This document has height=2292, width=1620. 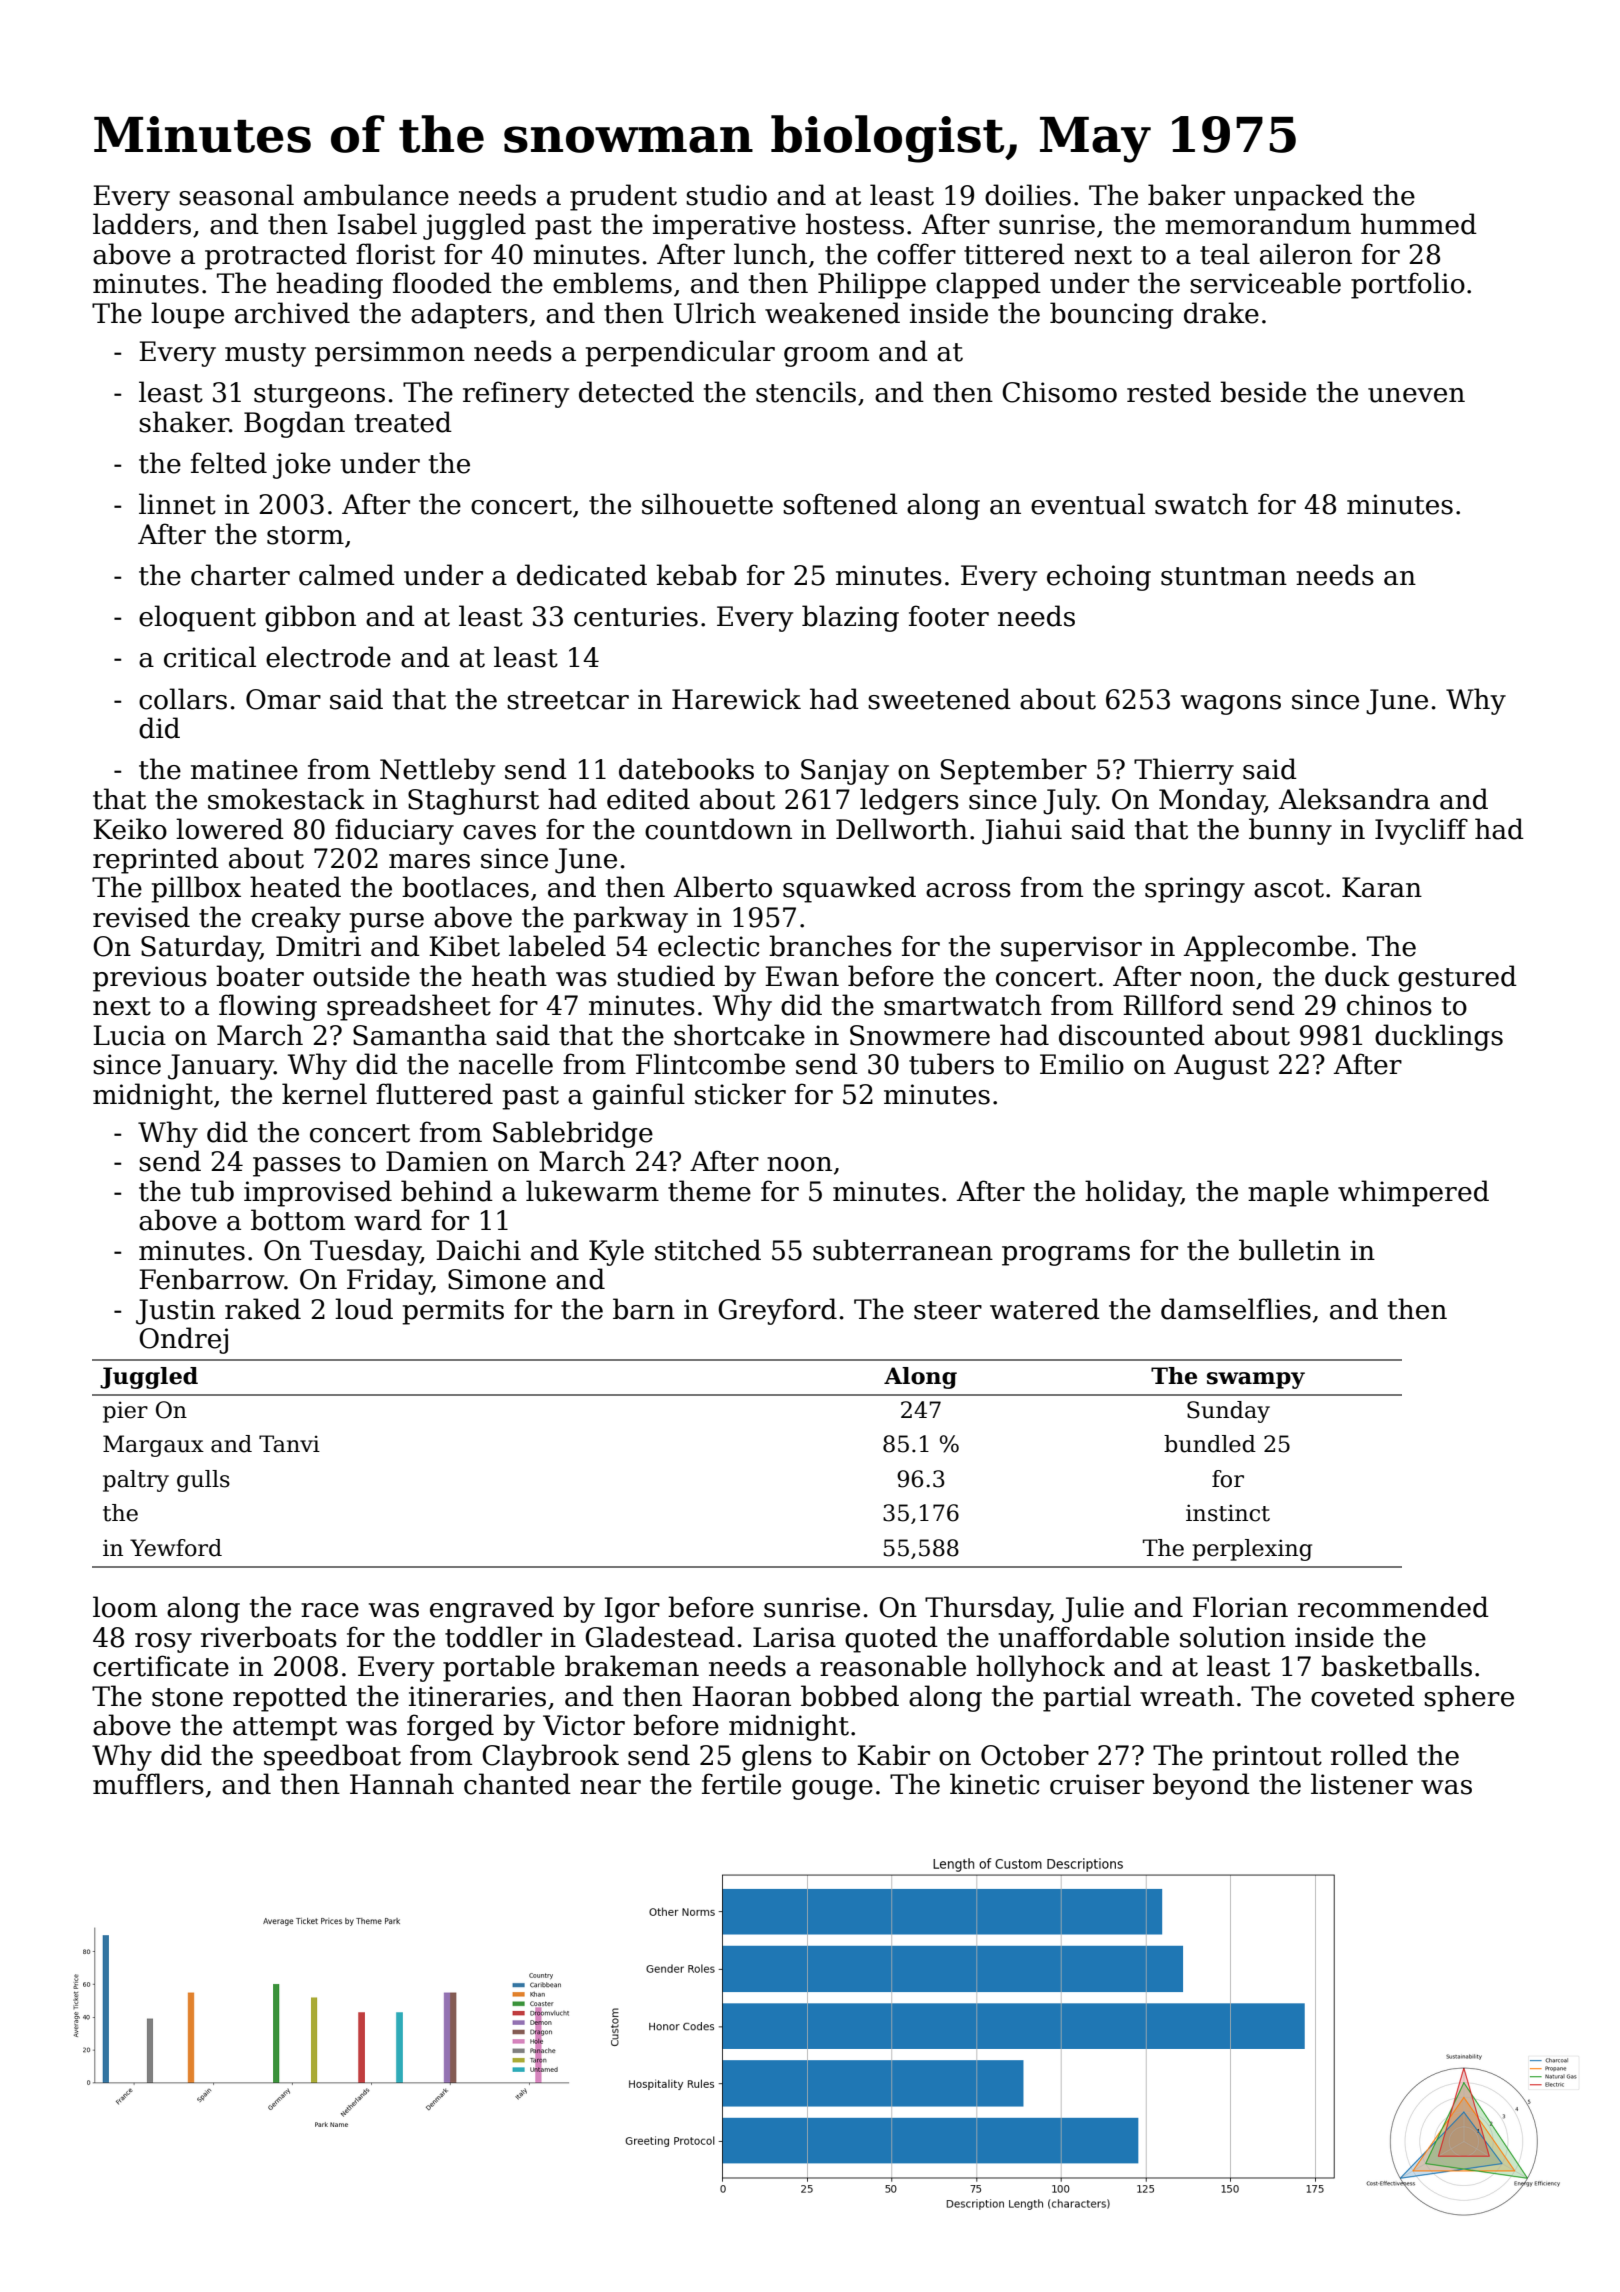 I want to click on steer, so click(x=948, y=1310).
